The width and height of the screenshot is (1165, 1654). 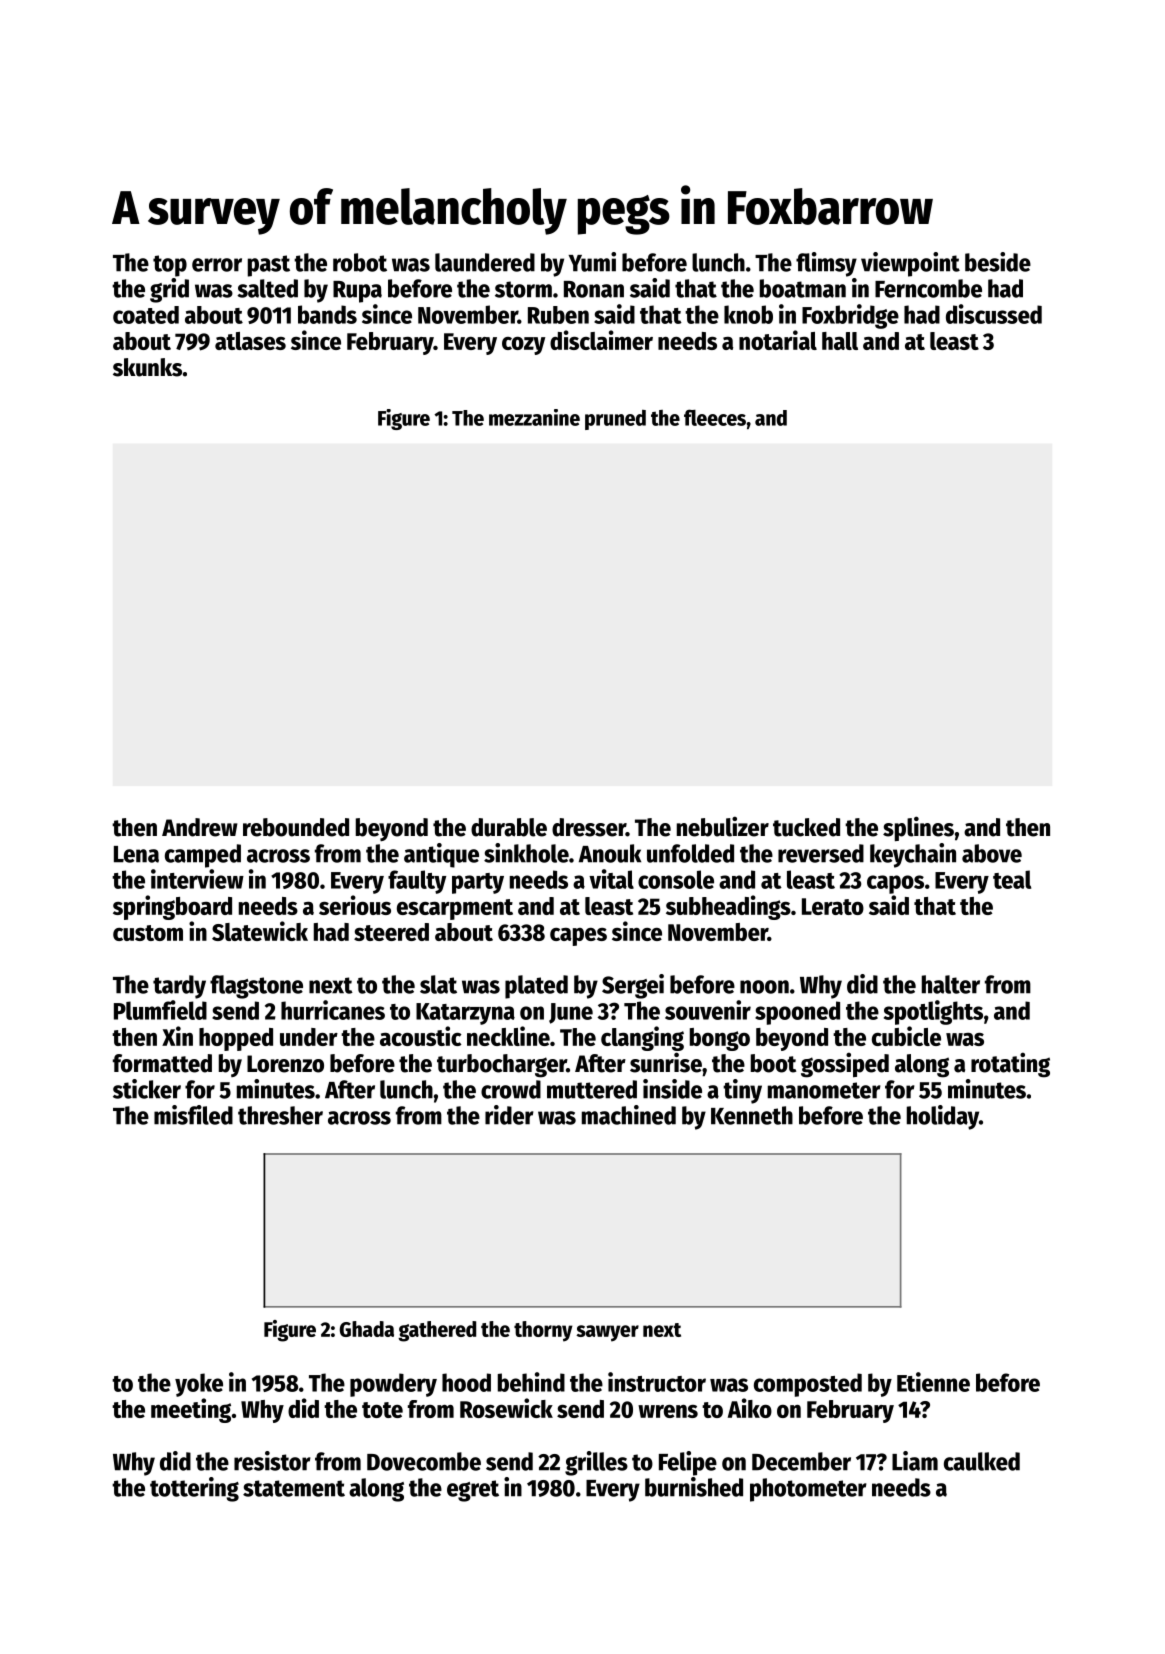 What do you see at coordinates (191, 1410) in the screenshot?
I see `meeting` at bounding box center [191, 1410].
